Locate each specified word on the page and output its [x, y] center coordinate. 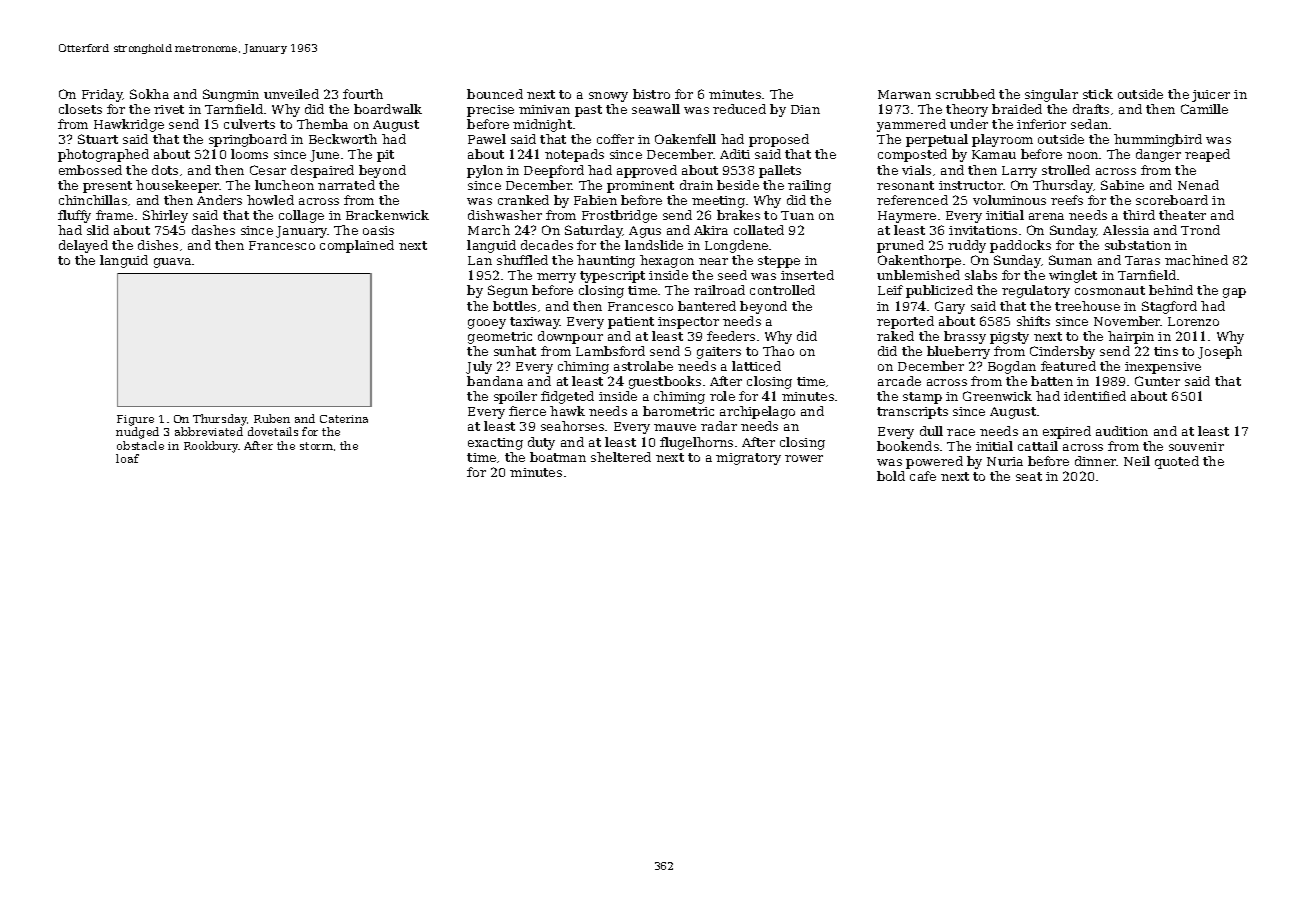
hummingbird [1158, 140]
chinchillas [93, 200]
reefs [1067, 200]
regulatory [1036, 291]
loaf [127, 458]
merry [556, 278]
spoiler [515, 397]
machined [1196, 260]
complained [357, 246]
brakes [738, 215]
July [479, 367]
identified [1095, 396]
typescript [612, 277]
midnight [542, 125]
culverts [249, 124]
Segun [508, 291]
